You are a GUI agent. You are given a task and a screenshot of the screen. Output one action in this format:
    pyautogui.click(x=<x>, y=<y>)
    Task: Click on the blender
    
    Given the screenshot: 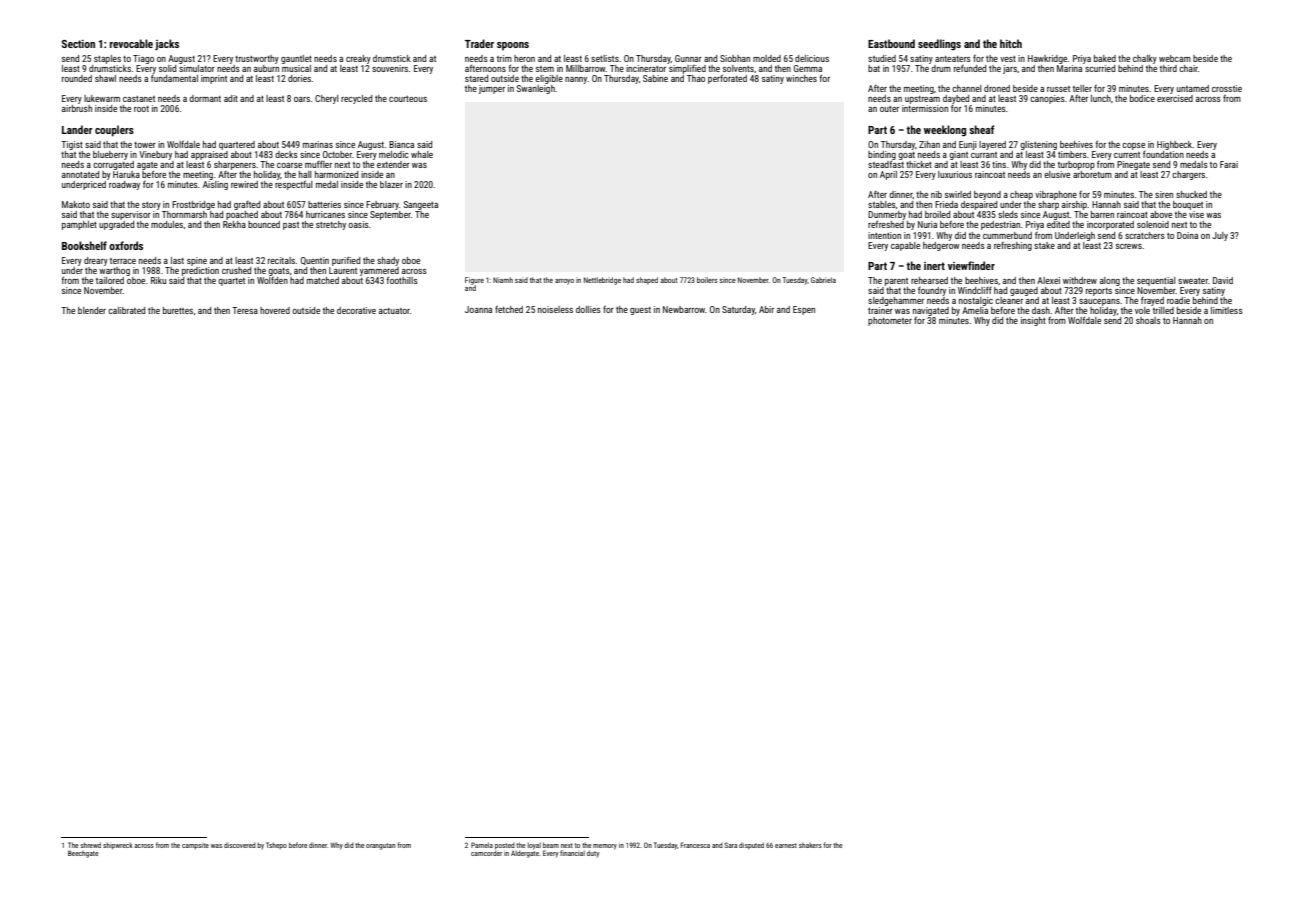 What is the action you would take?
    pyautogui.click(x=92, y=310)
